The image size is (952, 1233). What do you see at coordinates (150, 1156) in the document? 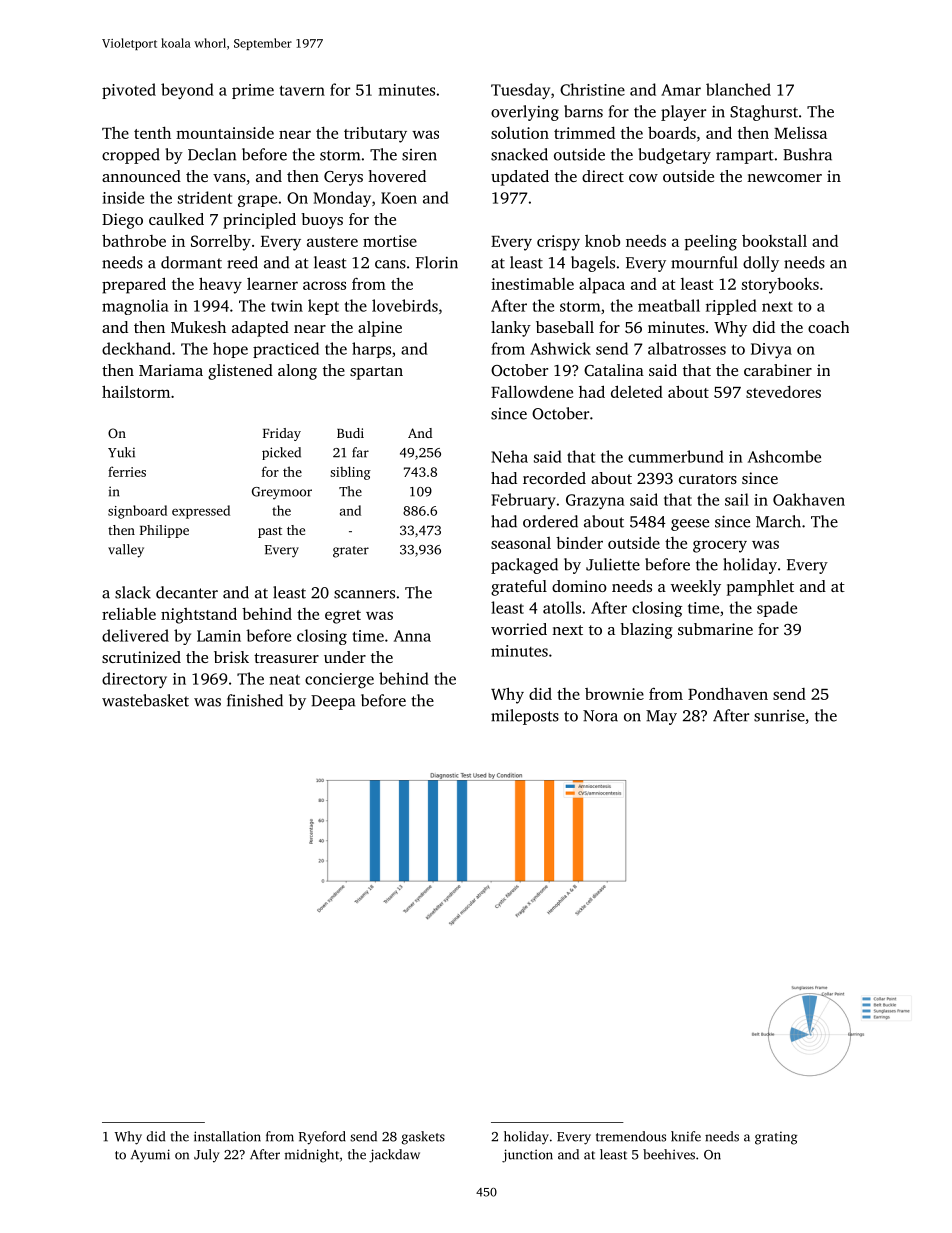
I see `Ayumi` at bounding box center [150, 1156].
